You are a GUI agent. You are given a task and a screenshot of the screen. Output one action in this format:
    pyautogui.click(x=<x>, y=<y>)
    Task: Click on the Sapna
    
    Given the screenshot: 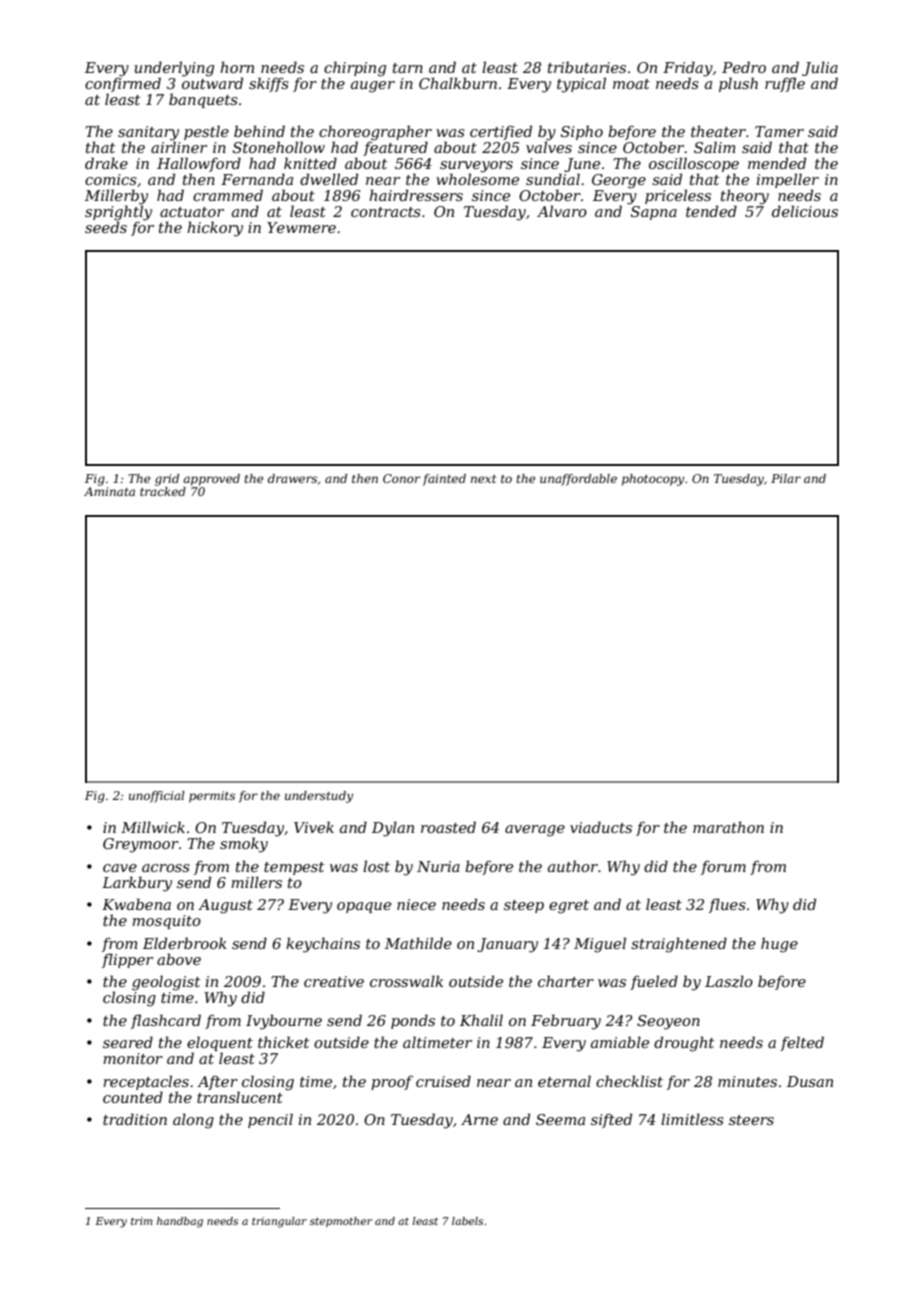 What is the action you would take?
    pyautogui.click(x=654, y=213)
